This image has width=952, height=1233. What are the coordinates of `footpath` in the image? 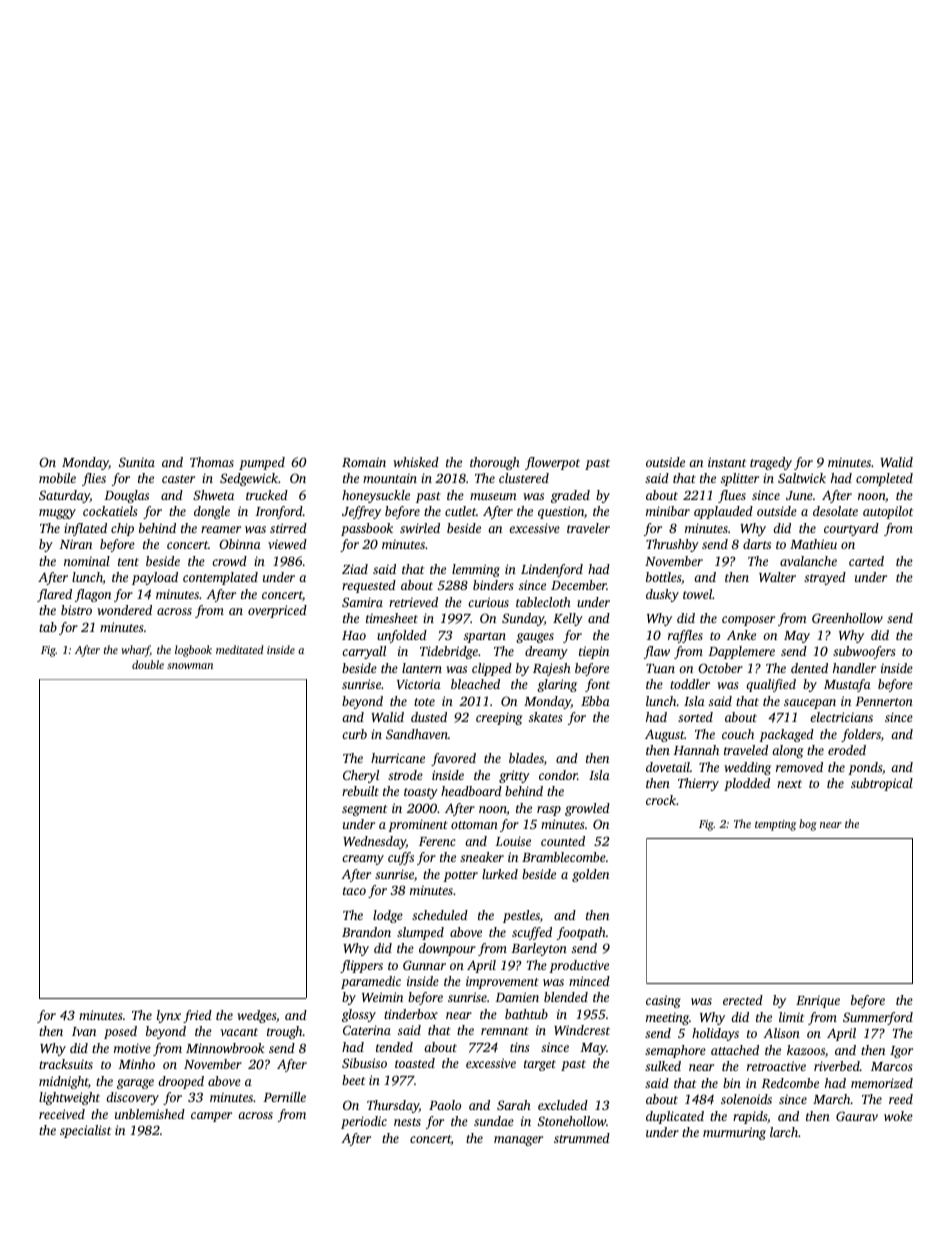 It's located at (581, 933).
